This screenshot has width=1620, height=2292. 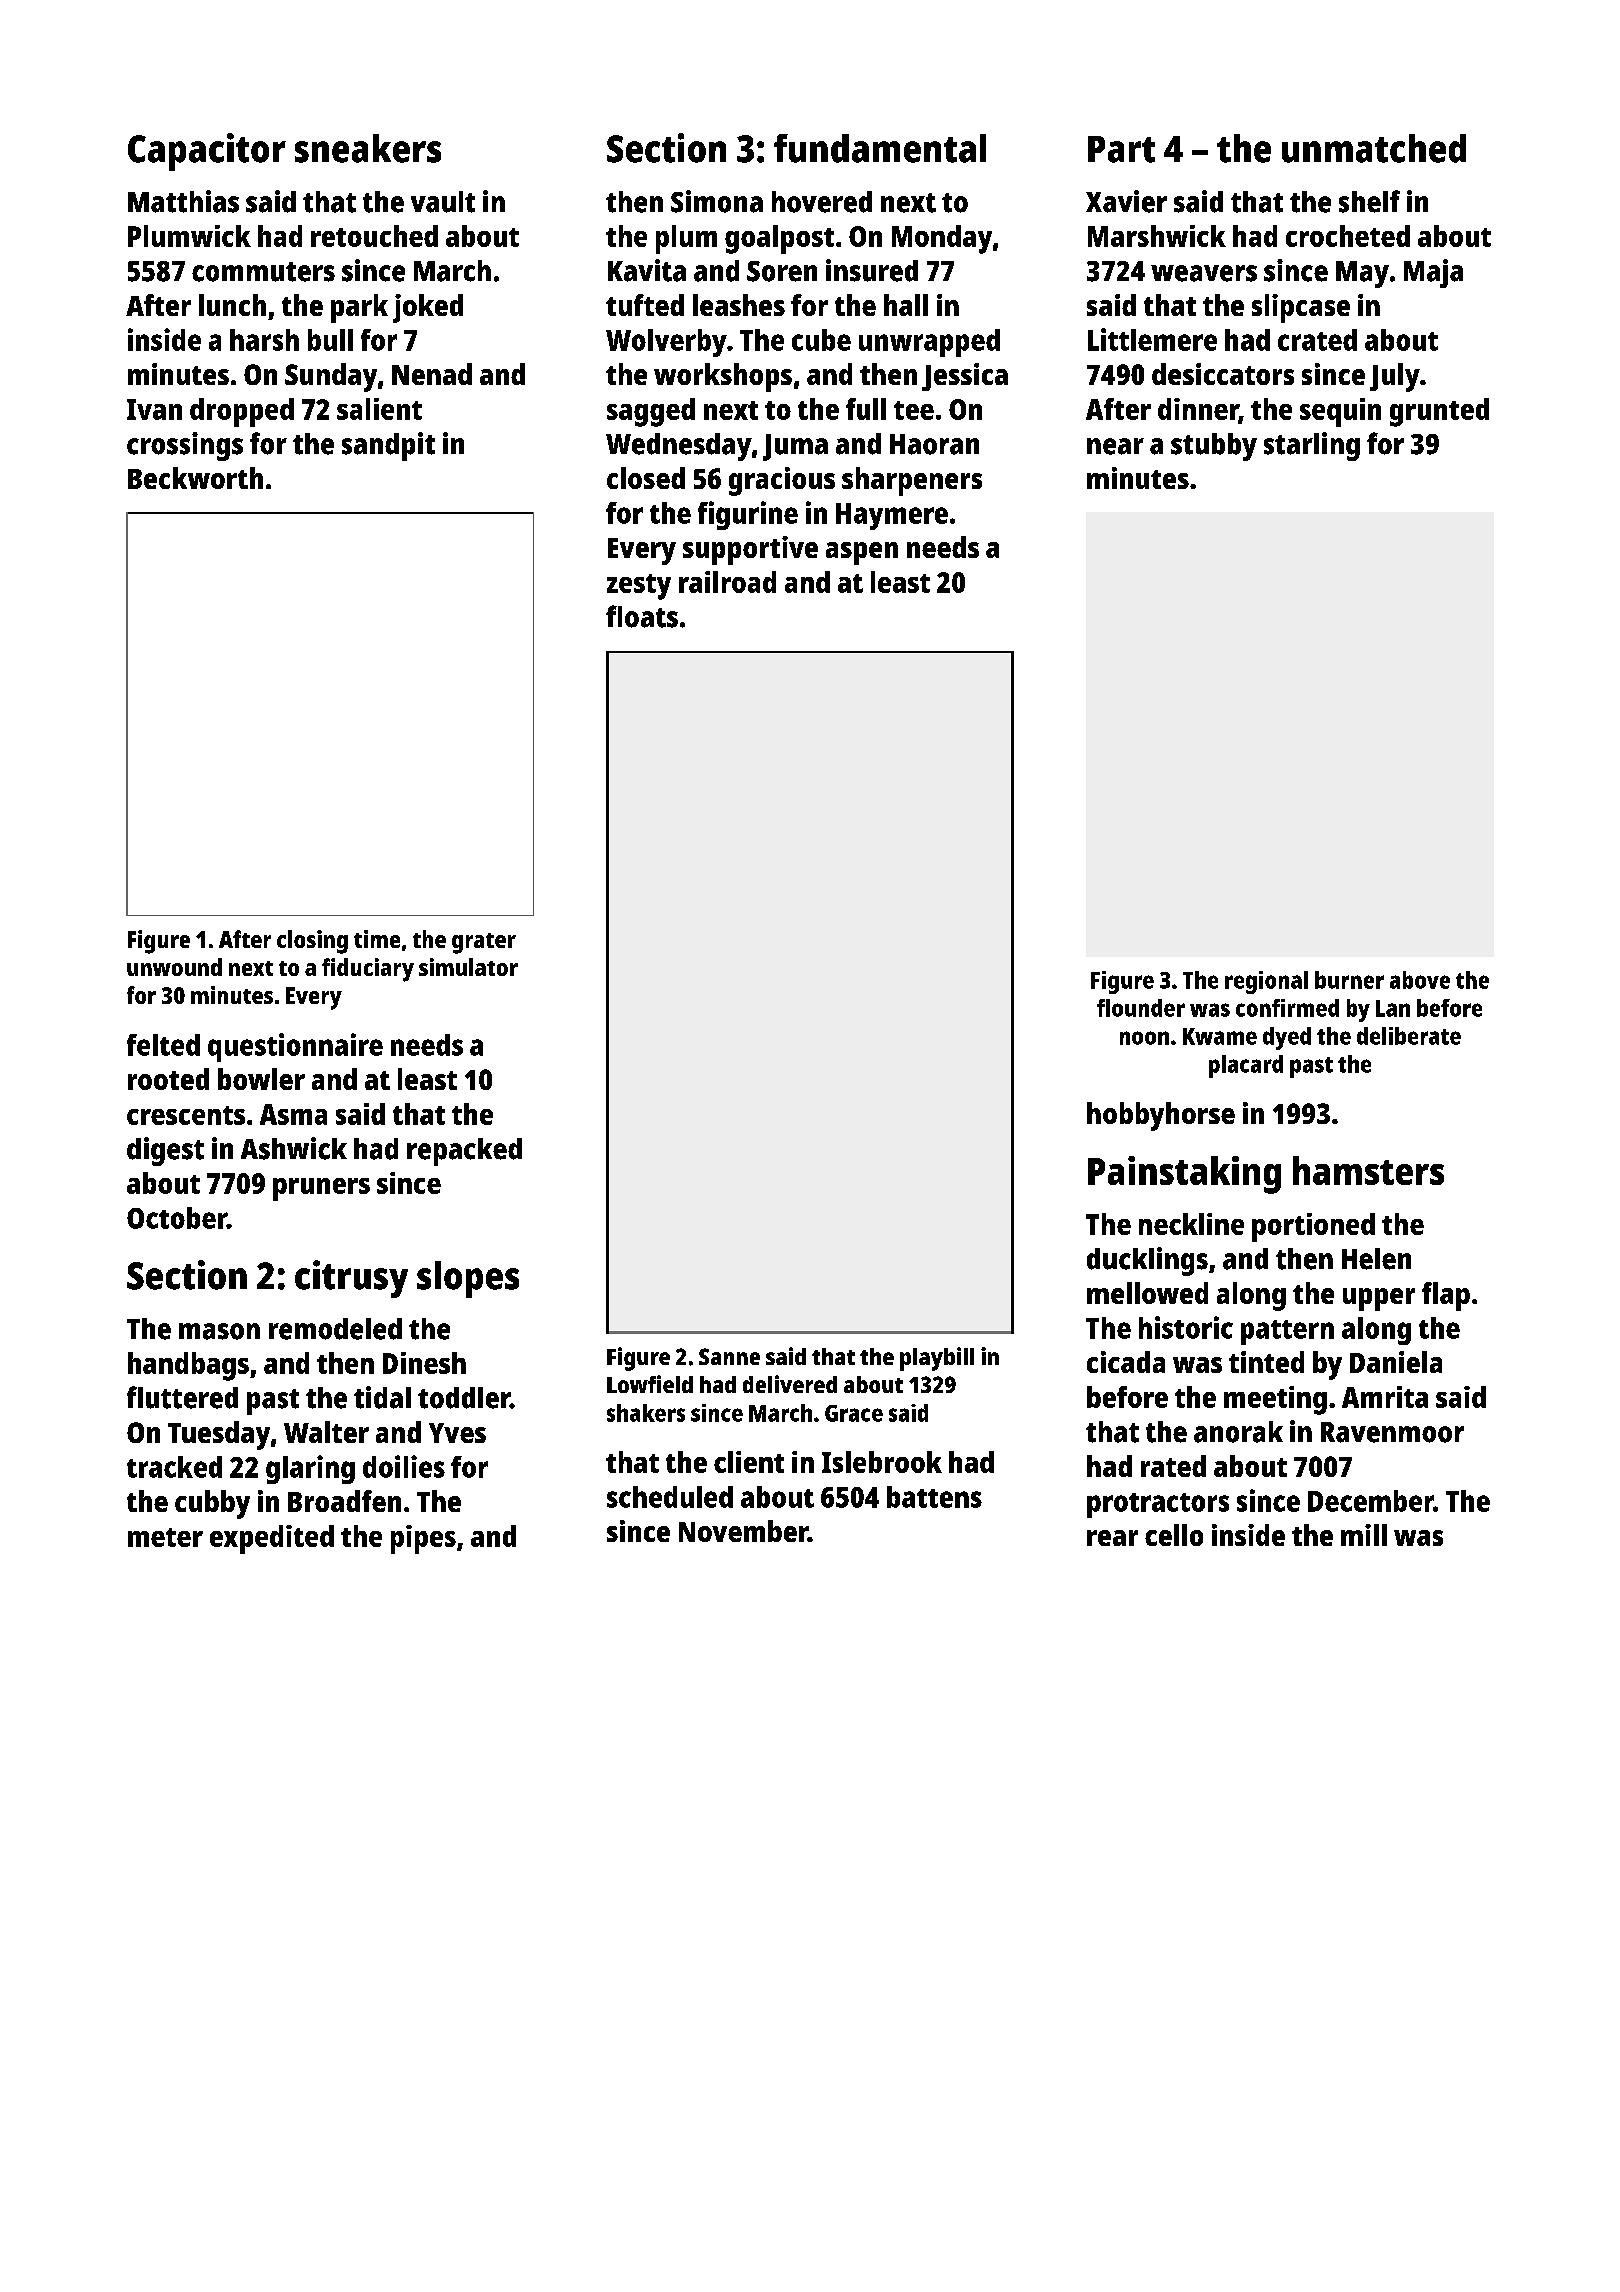 I want to click on stubby, so click(x=1214, y=447).
